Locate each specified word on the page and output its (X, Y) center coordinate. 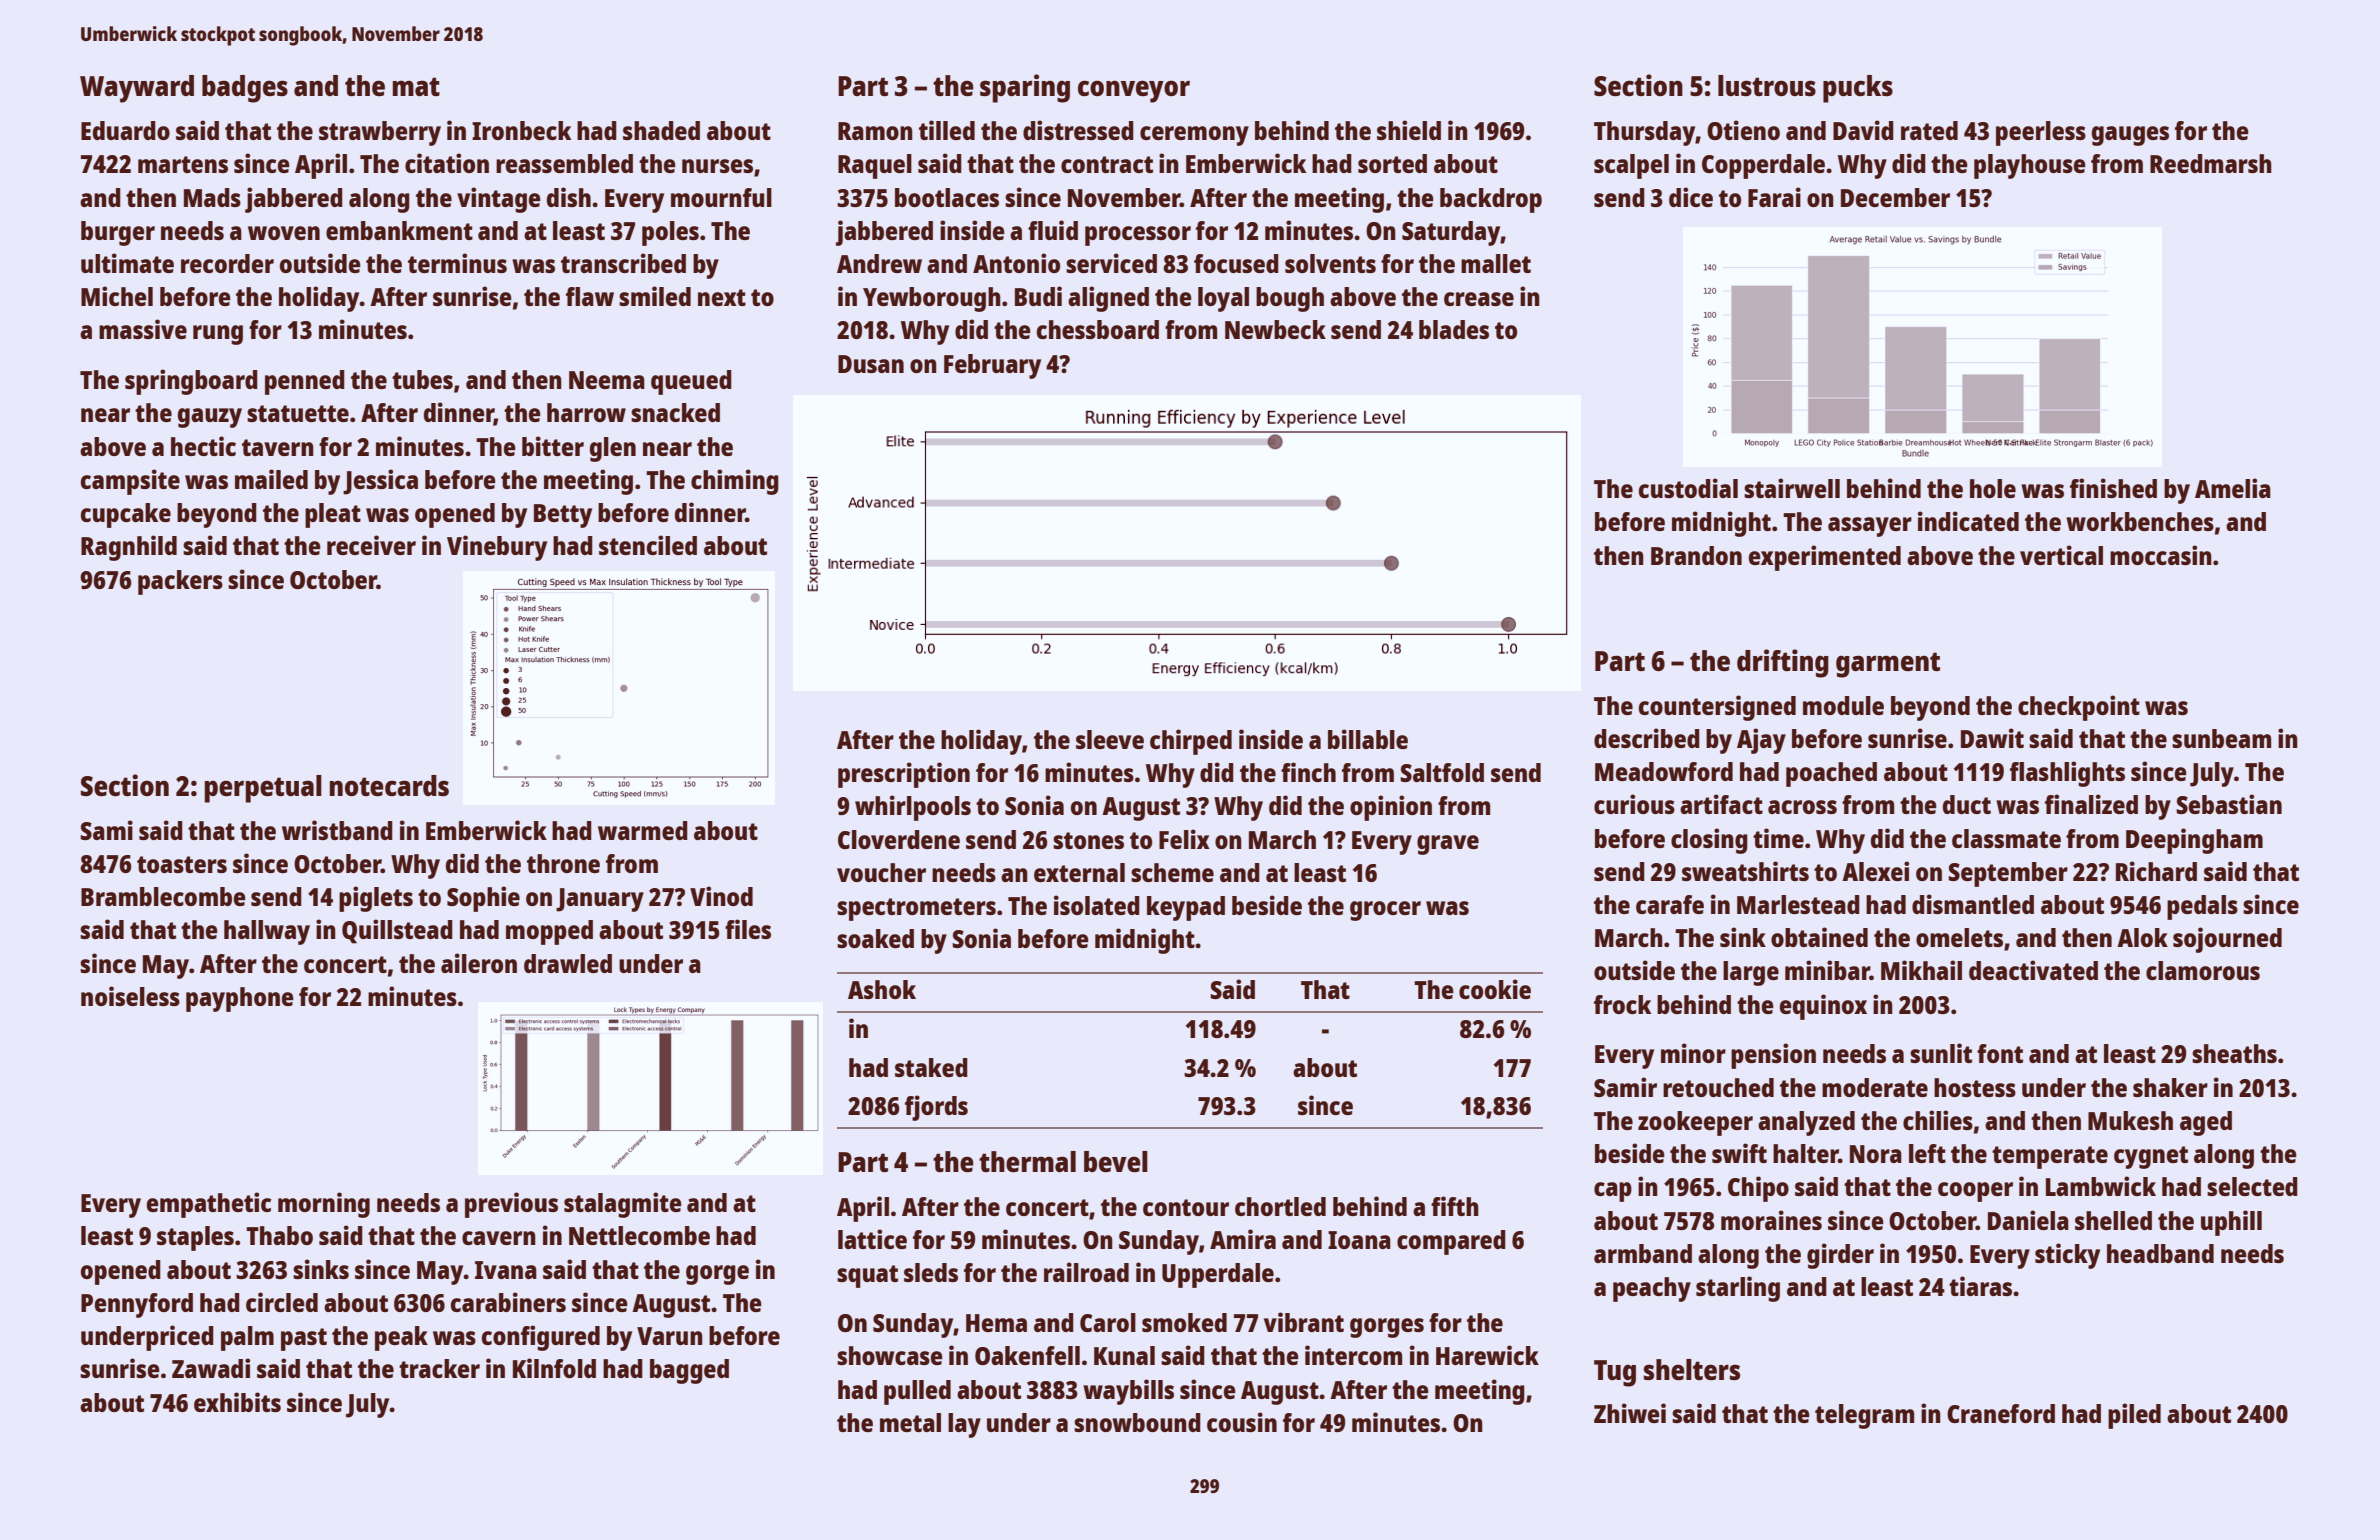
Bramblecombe (163, 896)
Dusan (871, 364)
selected (2252, 1186)
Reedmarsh (2211, 163)
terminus (457, 263)
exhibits (237, 1402)
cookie (1495, 989)
